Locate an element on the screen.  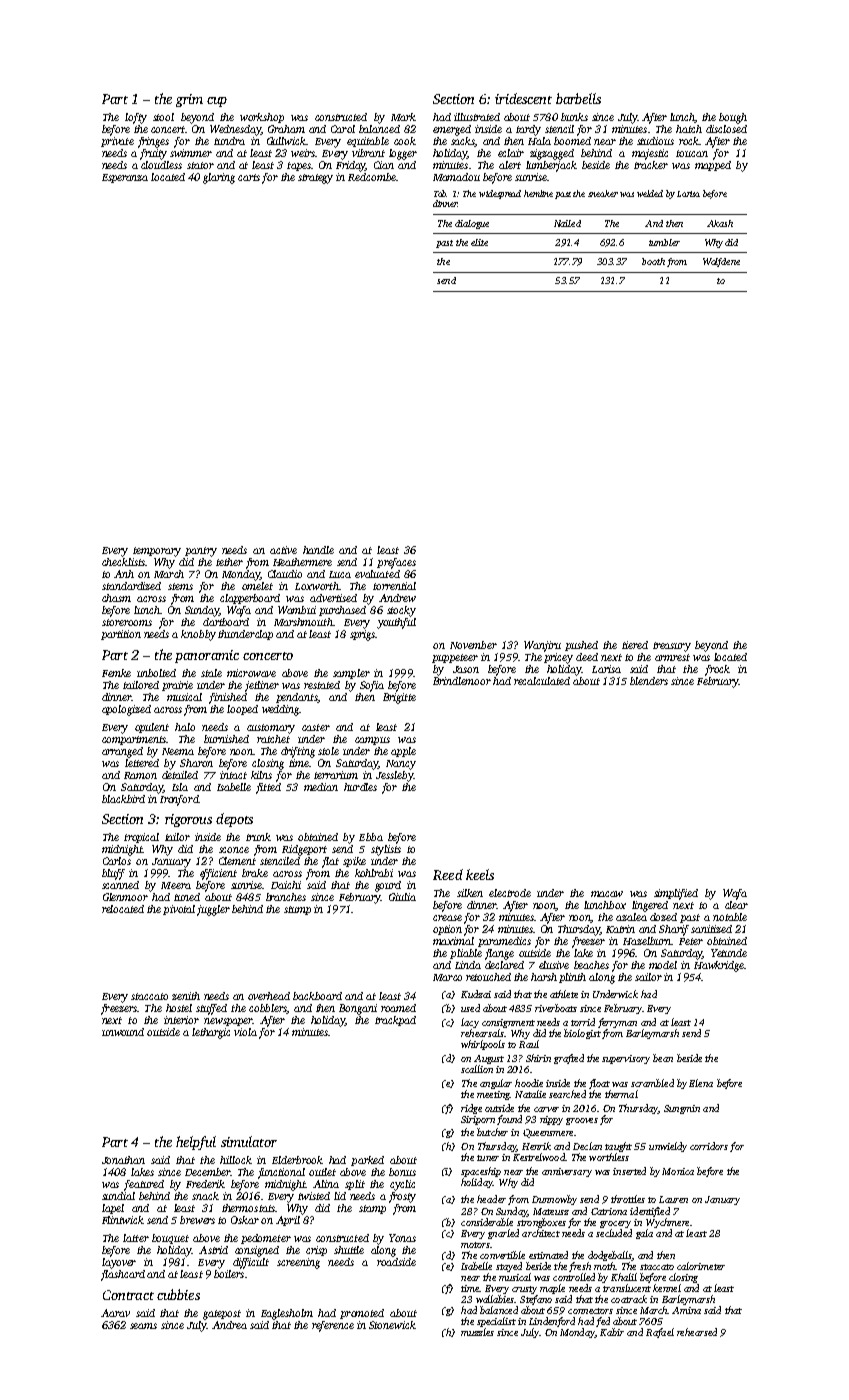
stamp is located at coordinates (372, 1209).
